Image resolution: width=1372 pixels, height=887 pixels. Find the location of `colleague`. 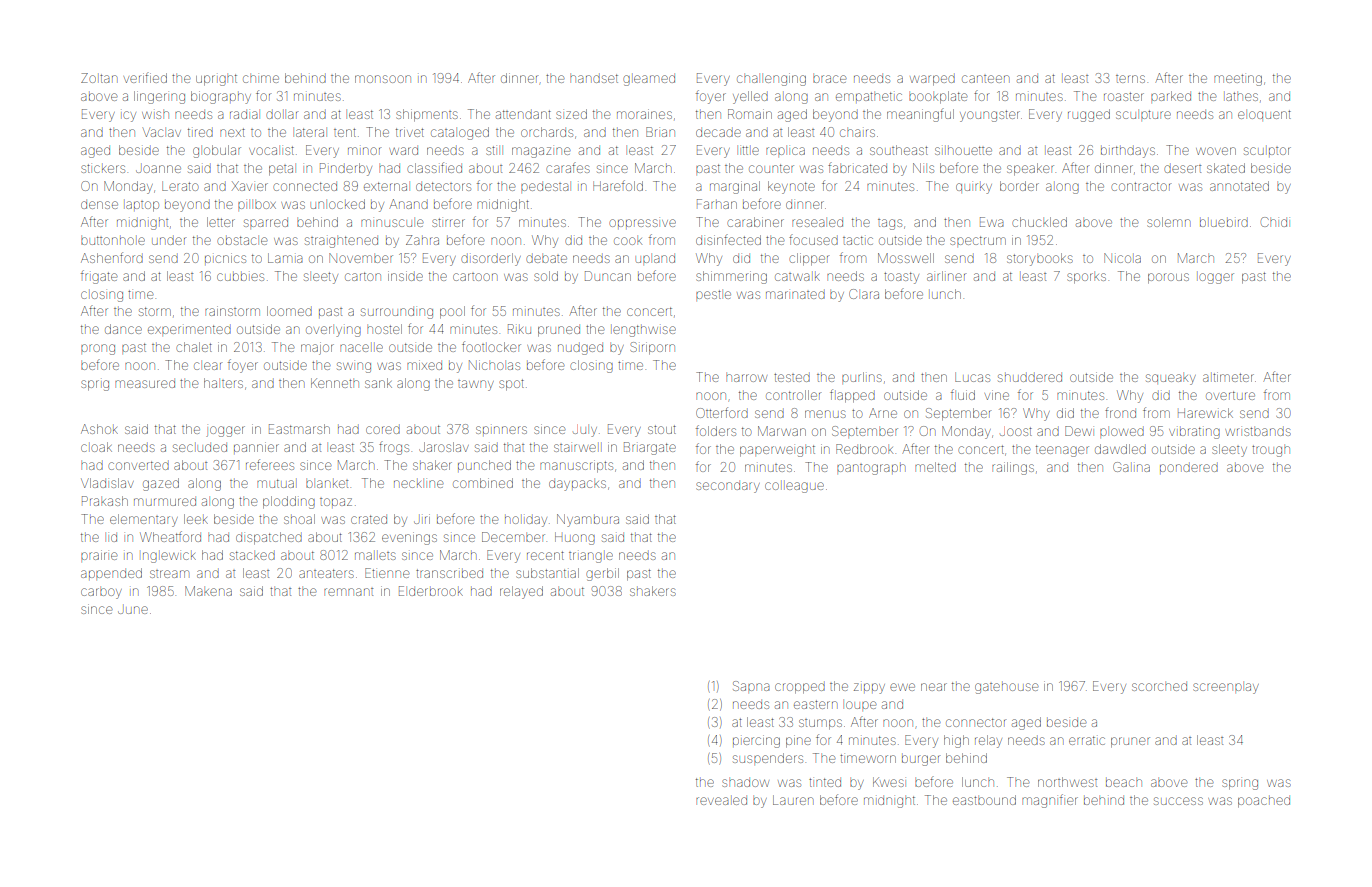

colleague is located at coordinates (794, 487).
